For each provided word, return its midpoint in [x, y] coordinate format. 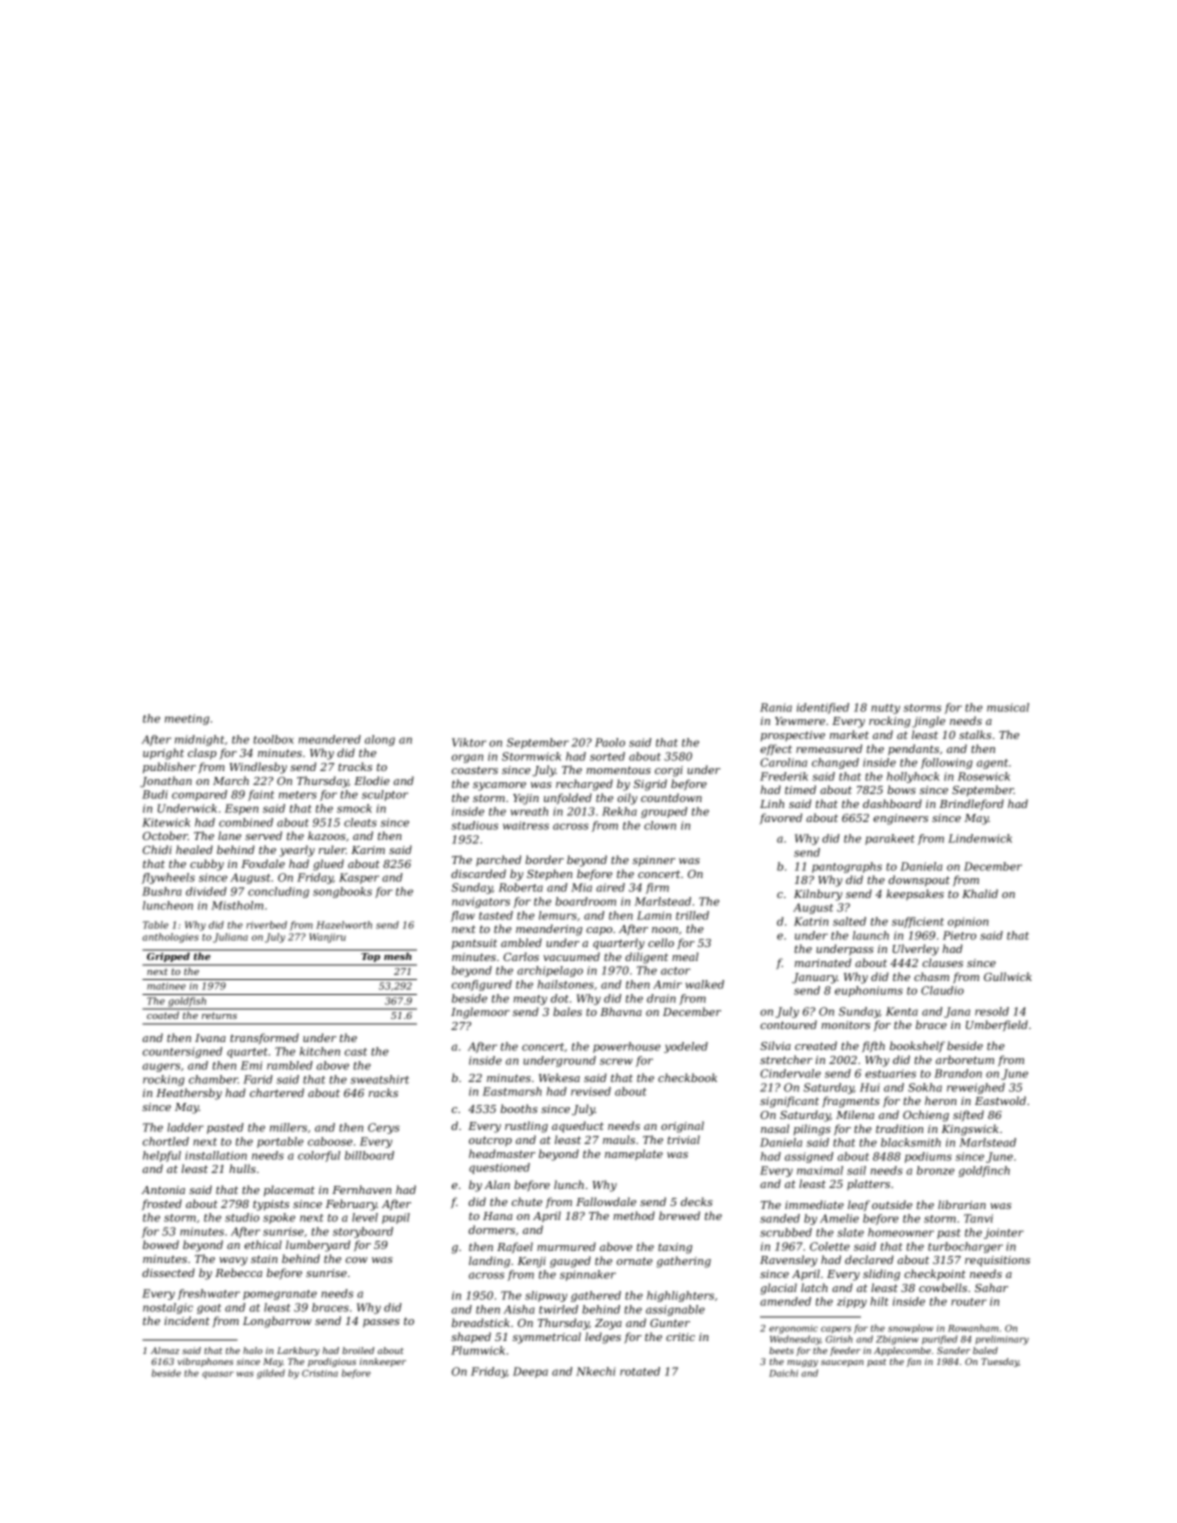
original [682, 1127]
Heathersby [189, 1094]
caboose [330, 1141]
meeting [187, 719]
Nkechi [596, 1371]
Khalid [980, 893]
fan [914, 1362]
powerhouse [627, 1047]
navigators [481, 902]
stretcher [786, 1059]
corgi [669, 771]
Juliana [230, 938]
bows [901, 789]
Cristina [320, 1373]
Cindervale [790, 1073]
